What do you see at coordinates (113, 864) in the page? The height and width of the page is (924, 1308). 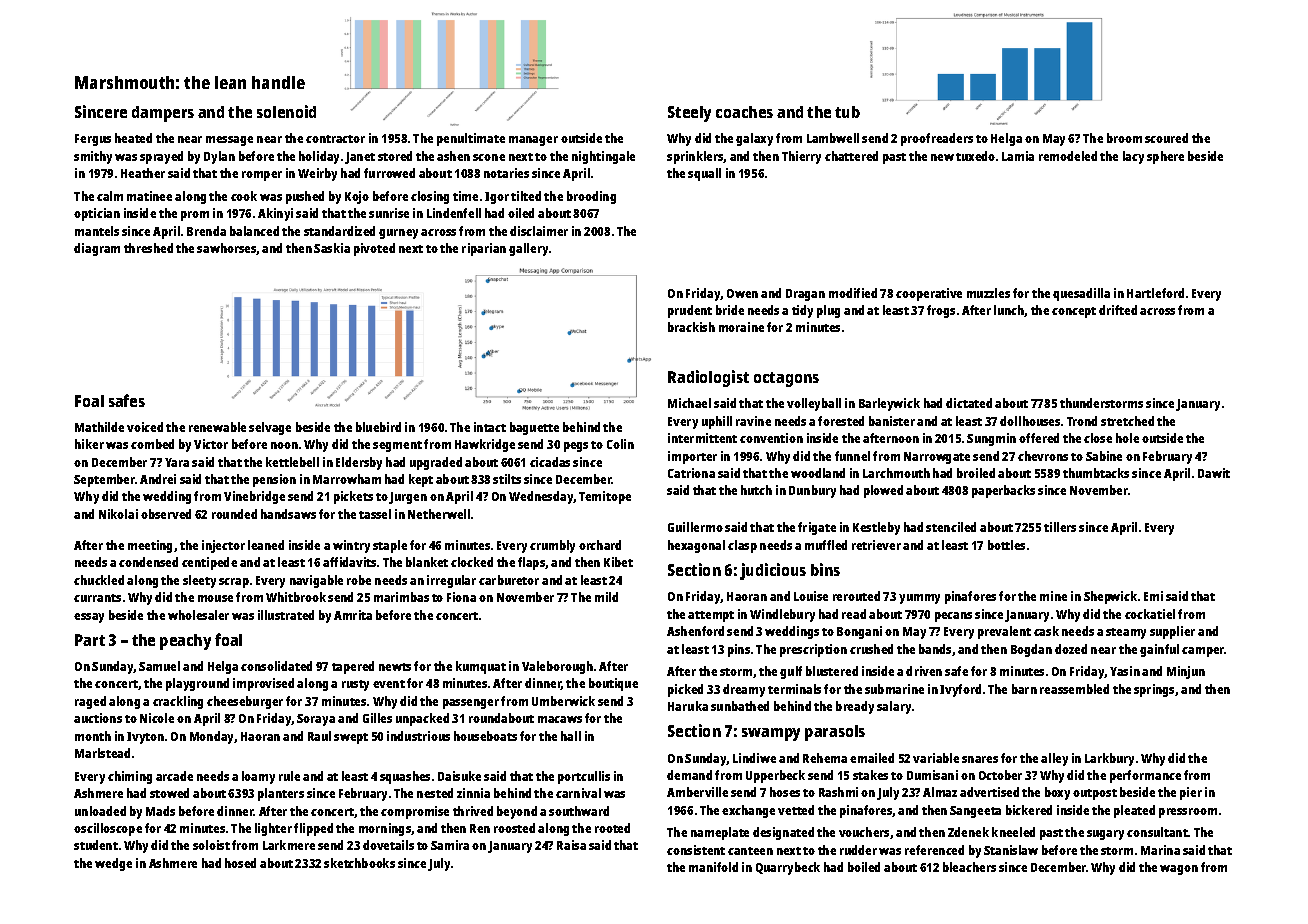 I see `wedge` at bounding box center [113, 864].
